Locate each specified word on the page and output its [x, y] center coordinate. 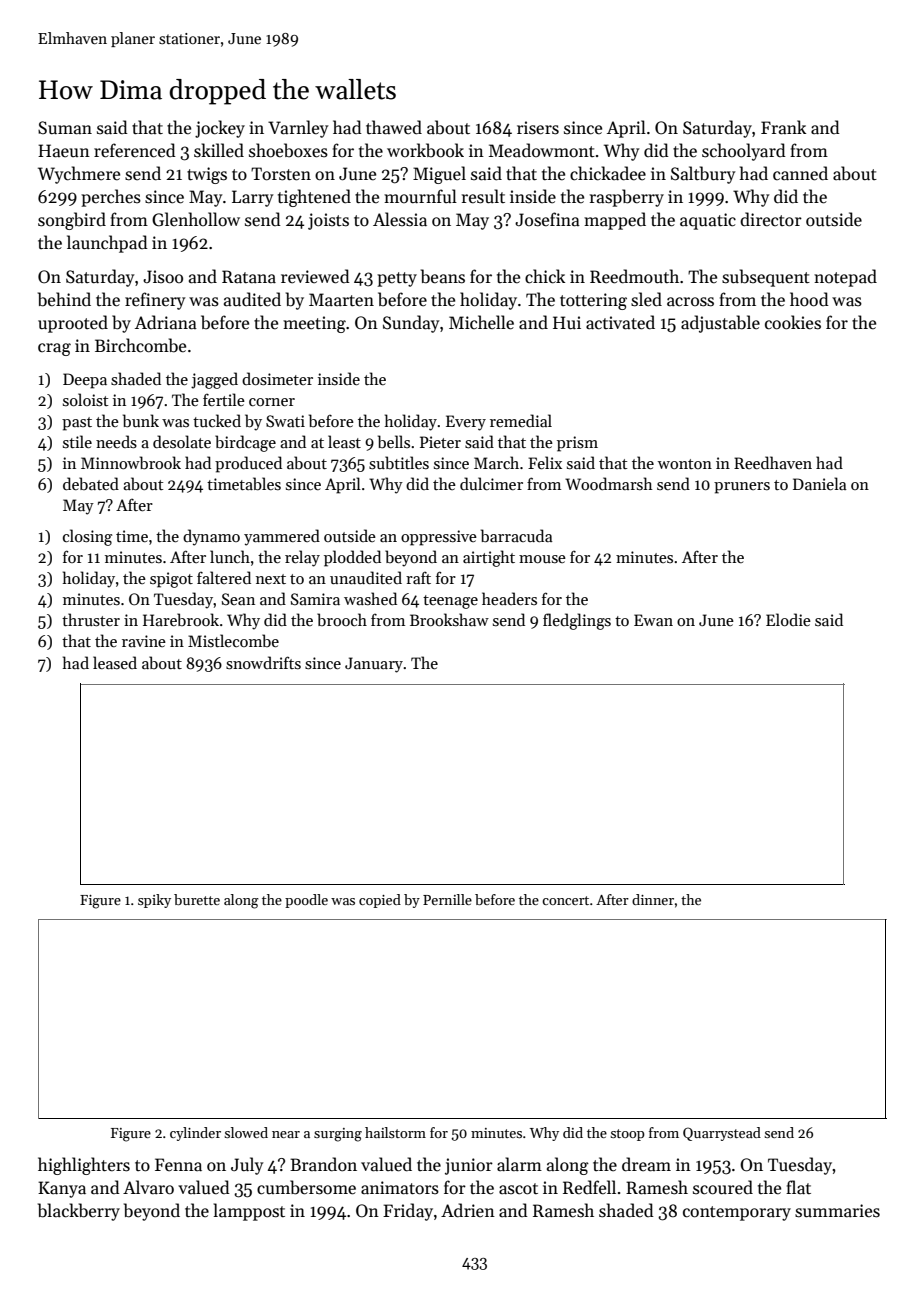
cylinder [195, 1134]
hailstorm [395, 1132]
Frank [783, 127]
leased [115, 662]
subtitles [399, 463]
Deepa [85, 381]
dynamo [211, 537]
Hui [567, 323]
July [247, 1166]
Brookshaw [449, 619]
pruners [742, 488]
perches [111, 198]
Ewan [653, 620]
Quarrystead [722, 1134]
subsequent [766, 278]
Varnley [298, 129]
